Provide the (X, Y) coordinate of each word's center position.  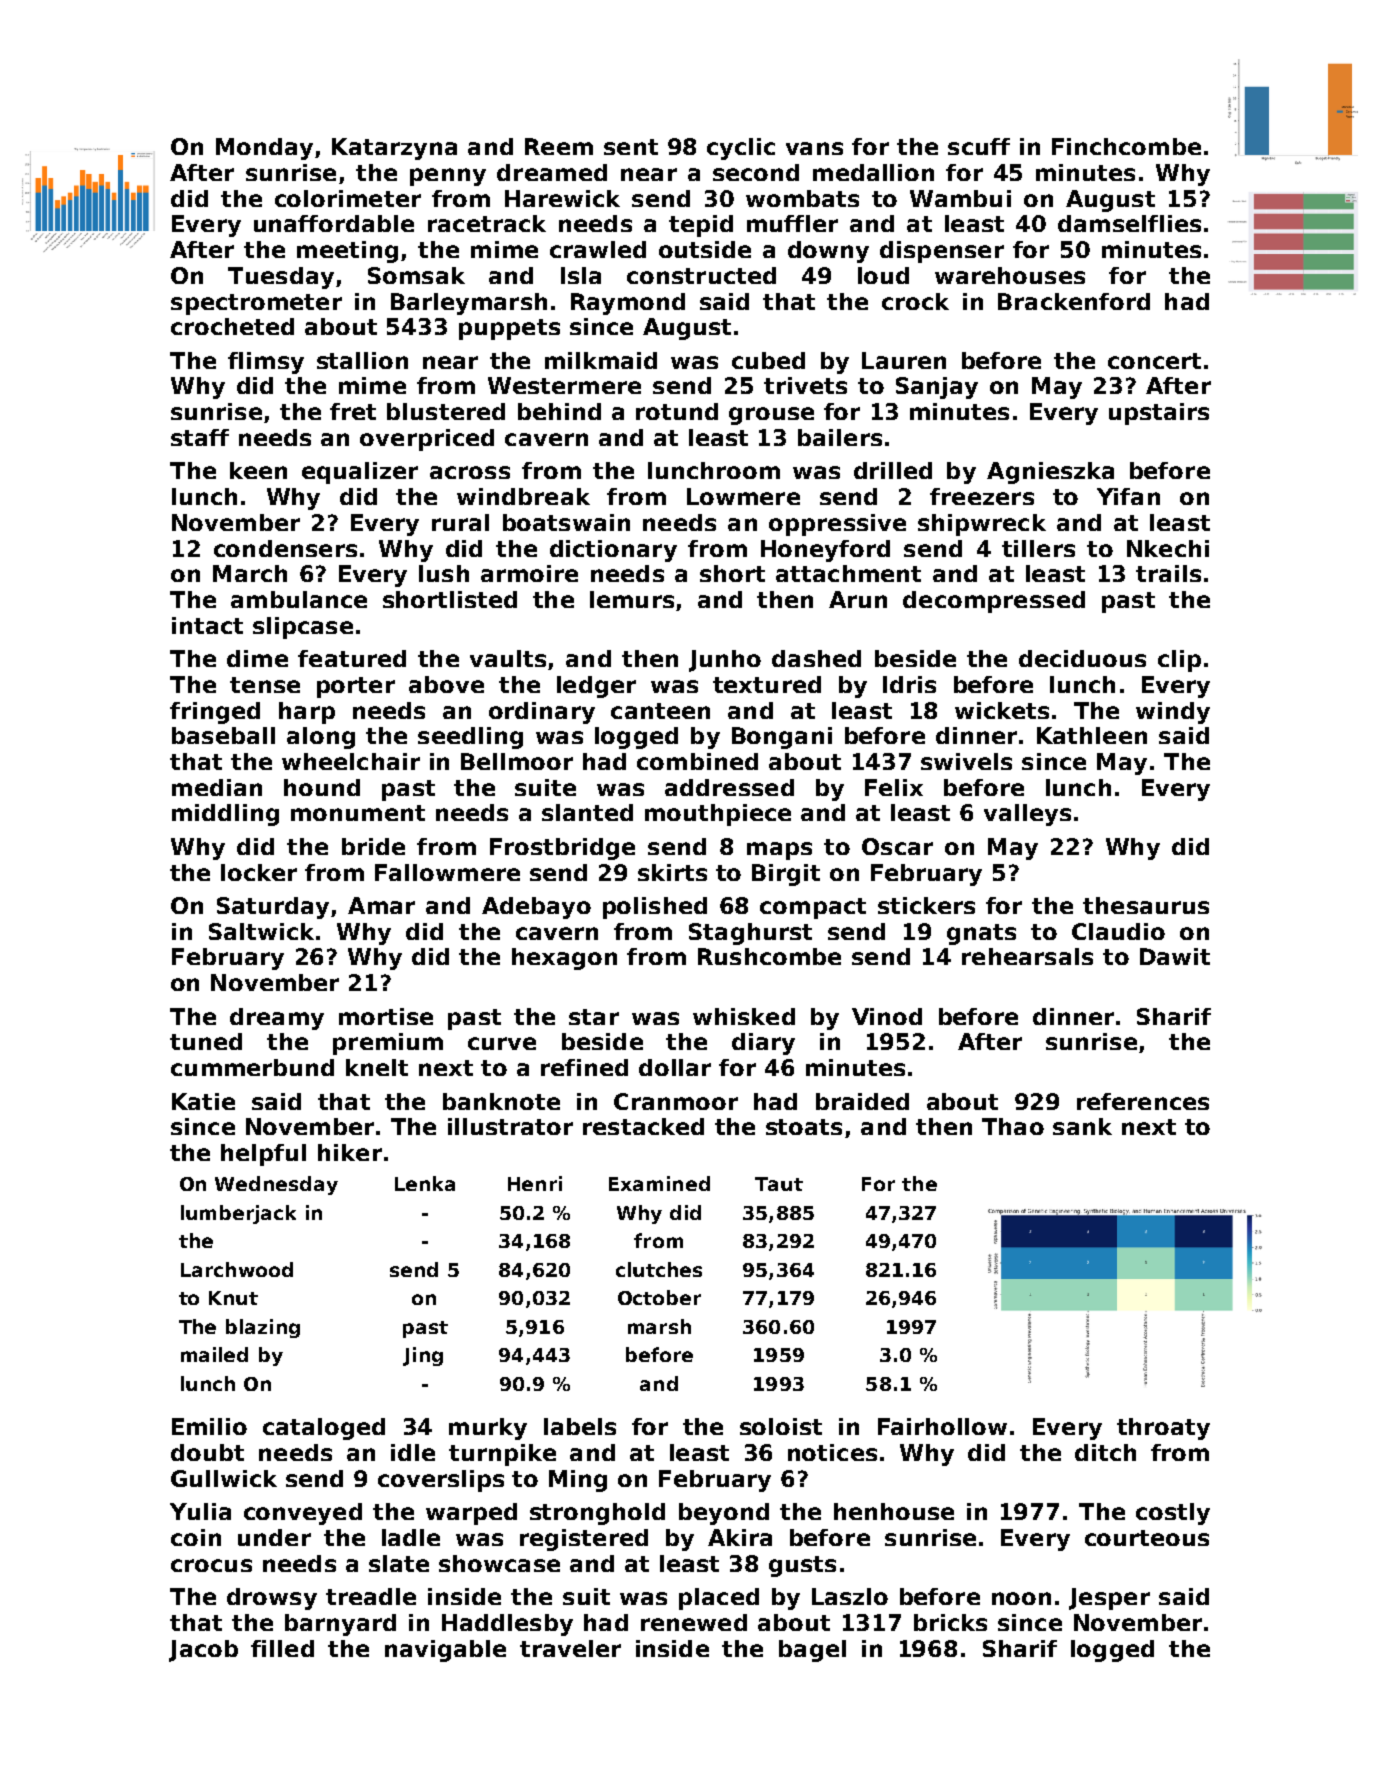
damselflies (1129, 223)
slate (399, 1563)
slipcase (303, 628)
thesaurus (1146, 905)
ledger (596, 687)
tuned (206, 1041)
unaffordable (334, 223)
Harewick (562, 198)
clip (1179, 661)
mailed (214, 1354)
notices (832, 1452)
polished (655, 908)
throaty (1163, 1429)
